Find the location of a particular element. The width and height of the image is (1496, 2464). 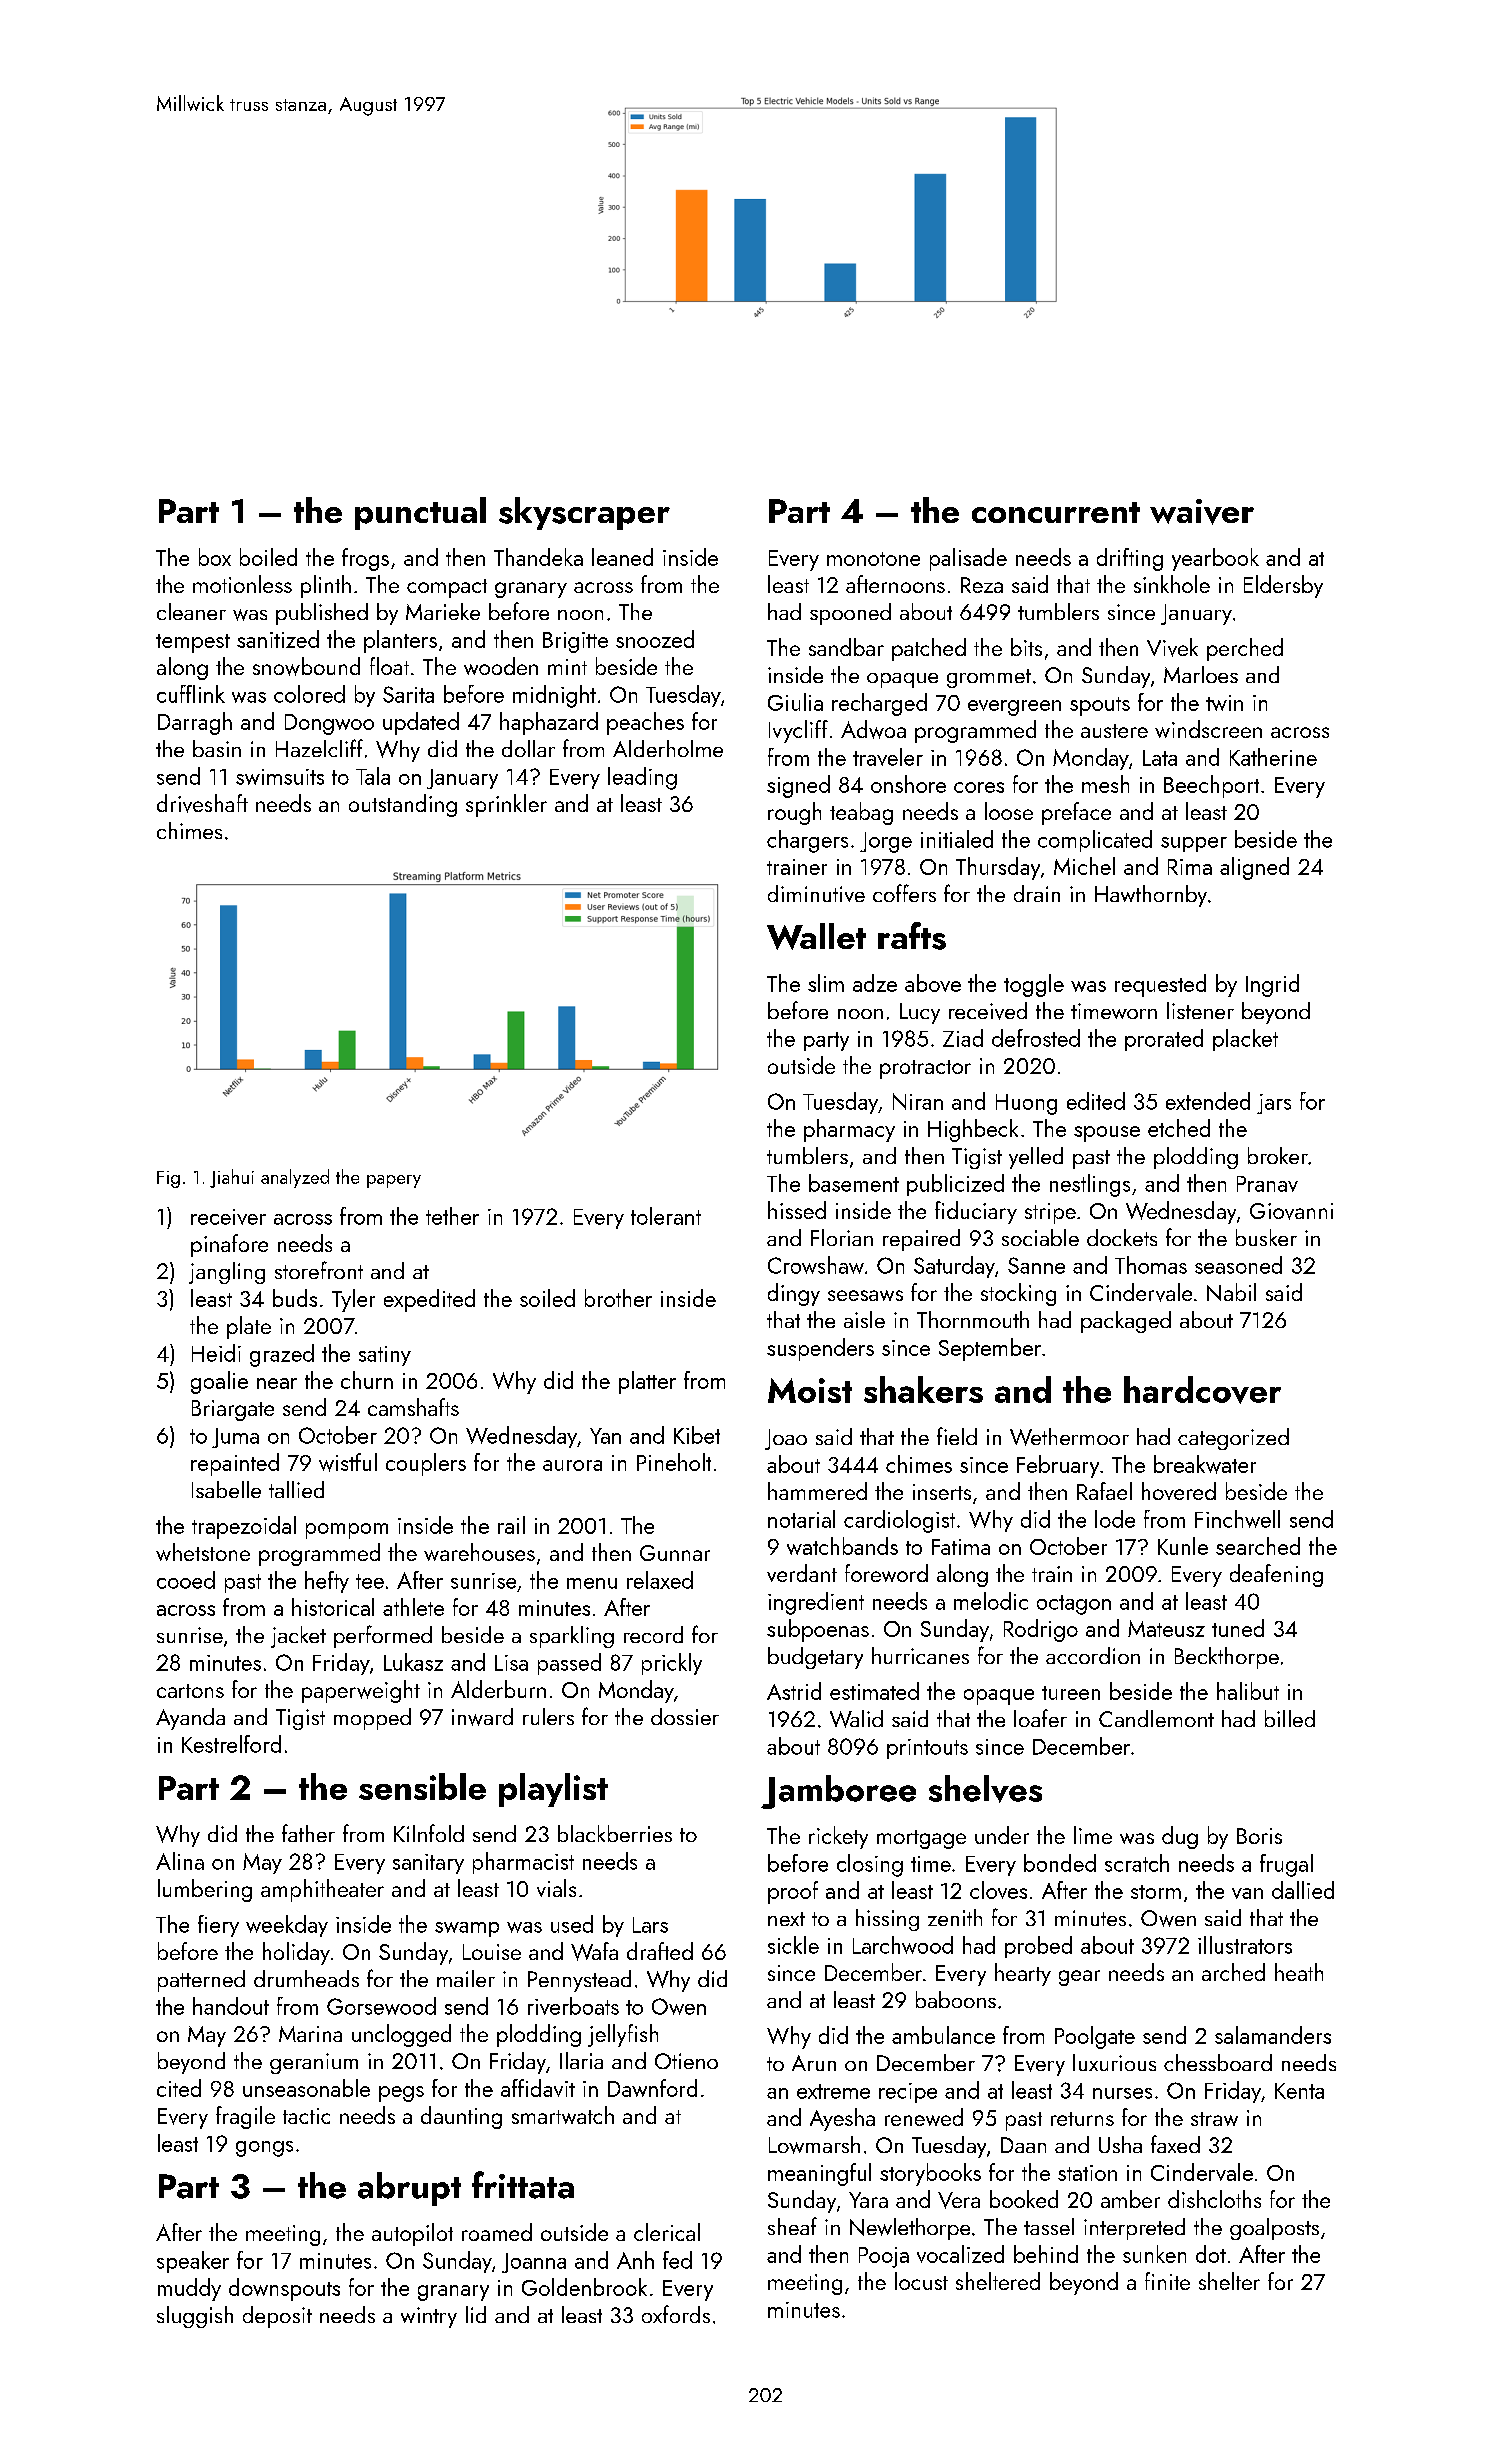

rough is located at coordinates (794, 813).
